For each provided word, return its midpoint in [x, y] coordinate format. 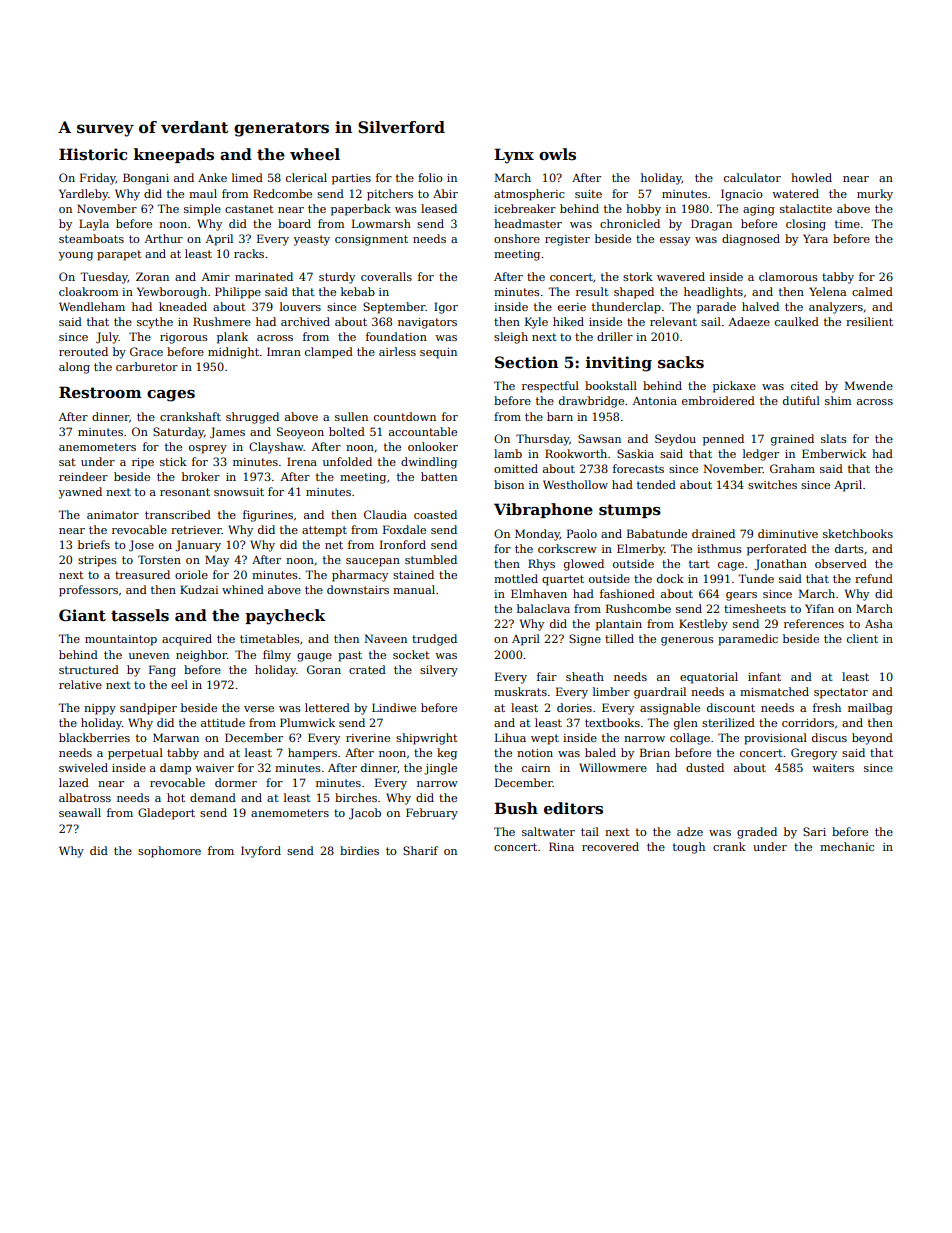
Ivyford [261, 852]
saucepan [373, 562]
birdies [359, 850]
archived [305, 321]
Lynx [514, 156]
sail [711, 321]
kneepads [174, 155]
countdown [405, 416]
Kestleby [703, 625]
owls [557, 154]
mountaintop [121, 640]
